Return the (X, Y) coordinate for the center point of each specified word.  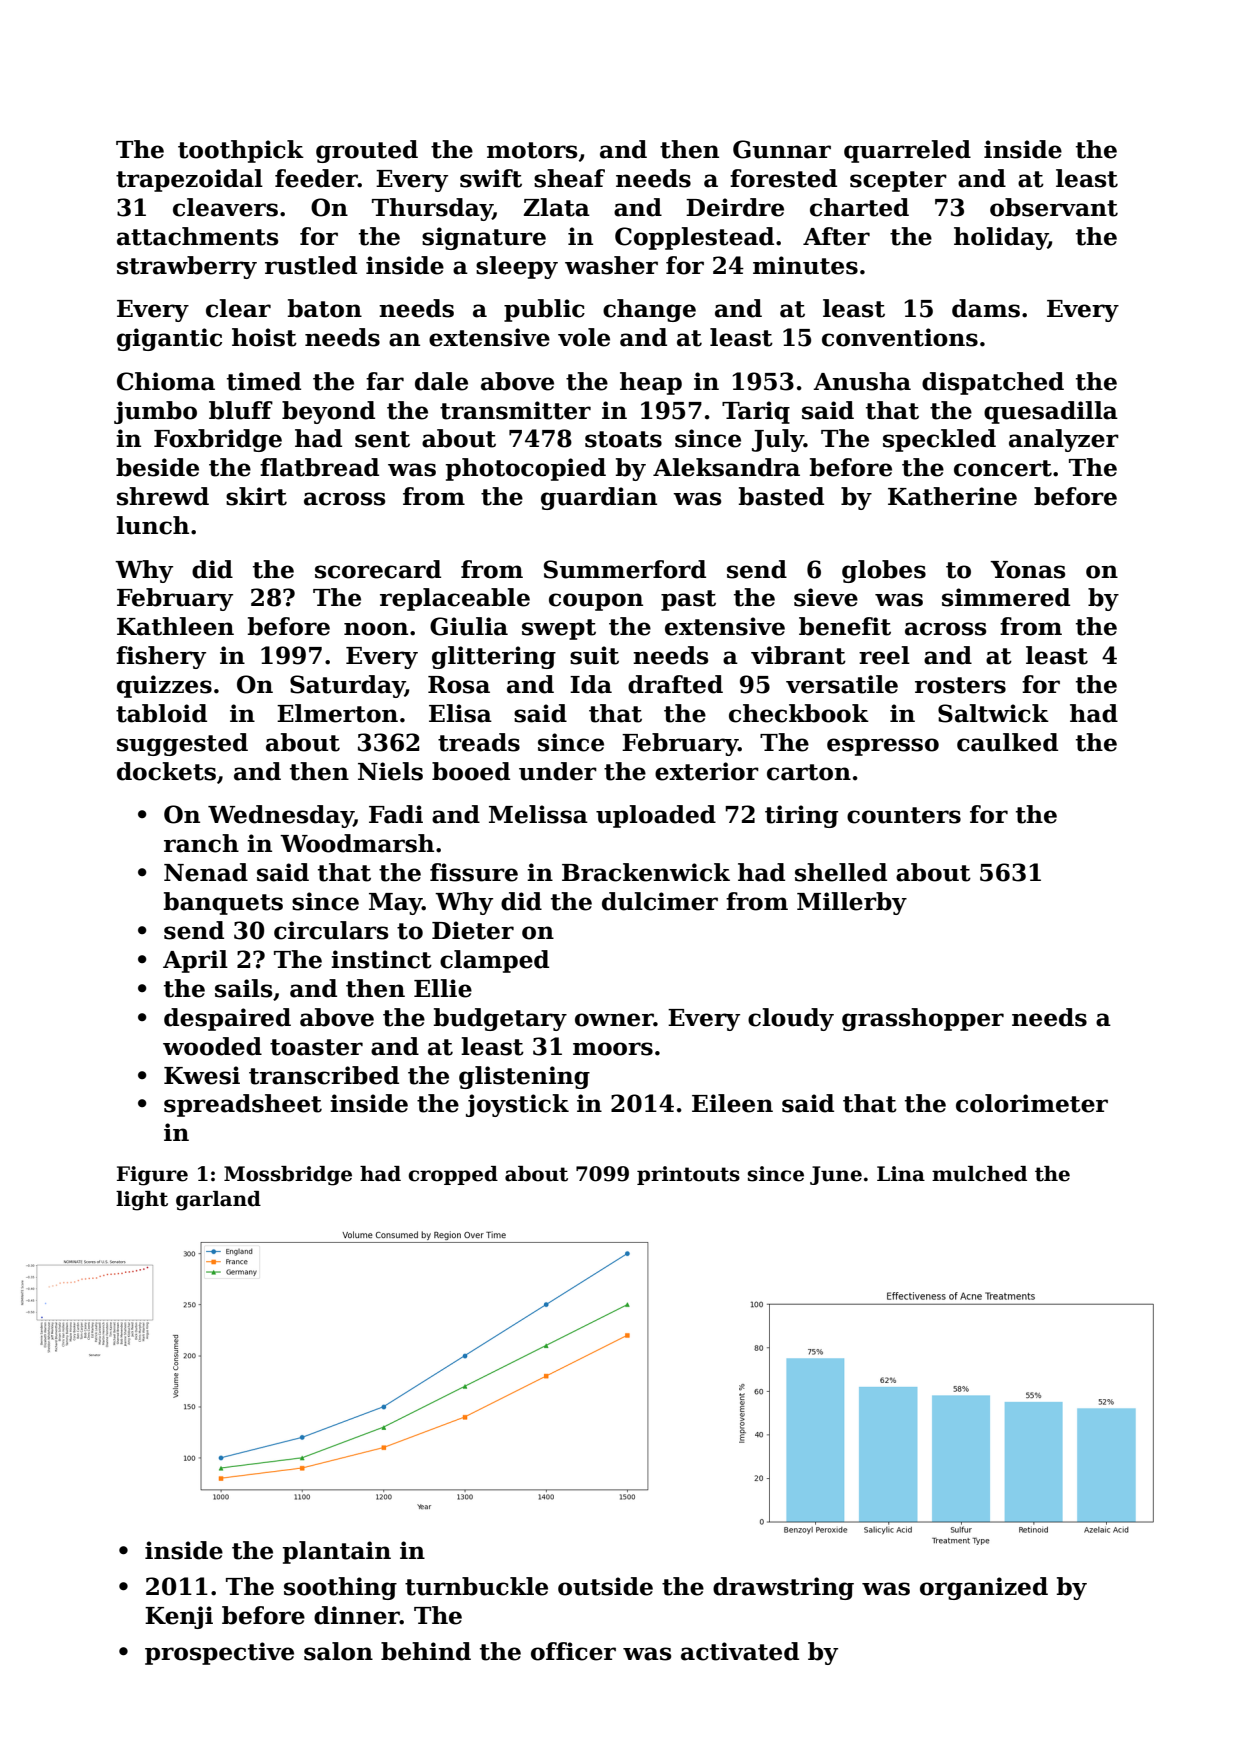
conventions (900, 337)
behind (426, 1651)
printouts (688, 1175)
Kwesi (202, 1075)
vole (584, 337)
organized (984, 1588)
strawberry (187, 267)
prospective (219, 1653)
